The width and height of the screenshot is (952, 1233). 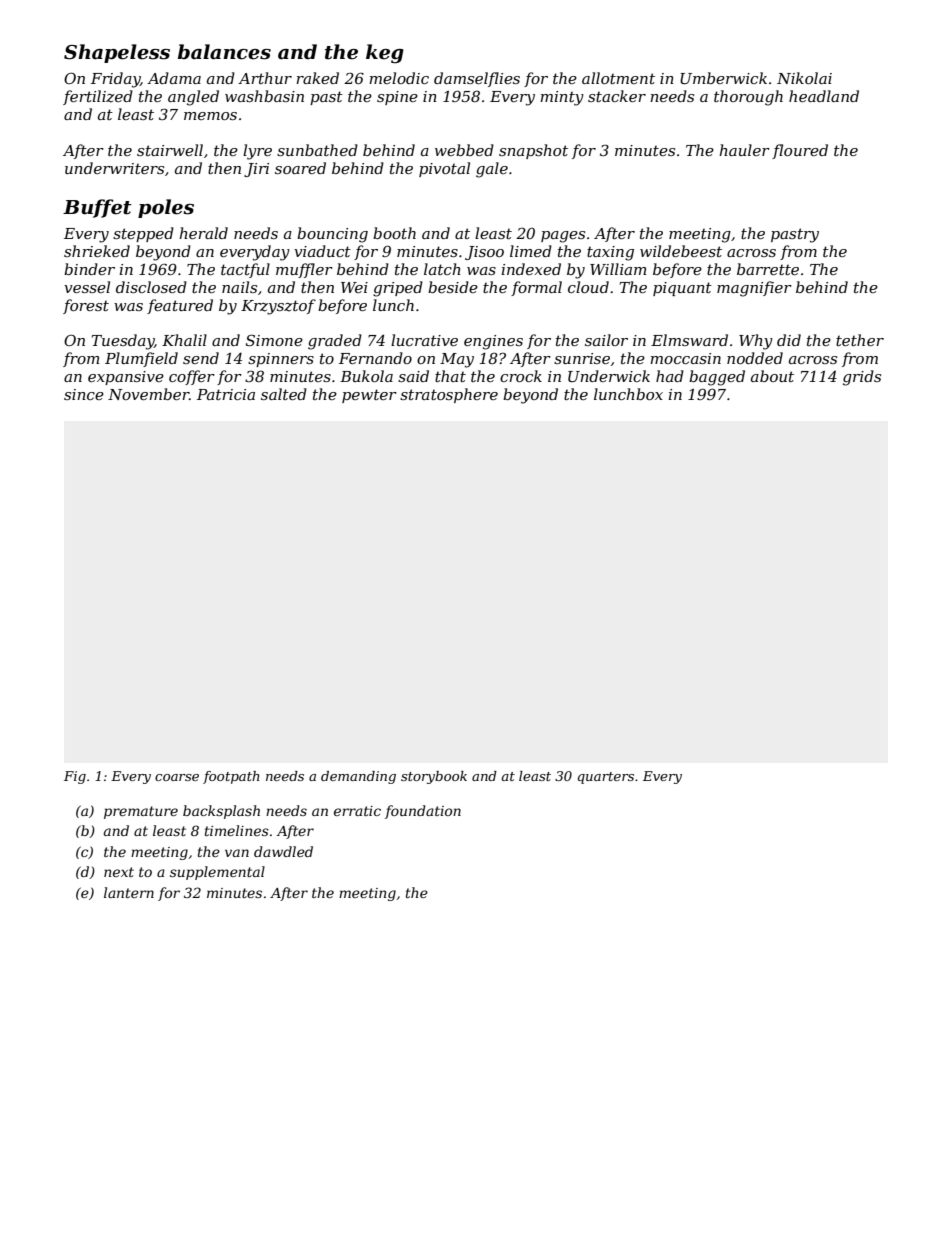 What do you see at coordinates (177, 777) in the screenshot?
I see `coarse` at bounding box center [177, 777].
